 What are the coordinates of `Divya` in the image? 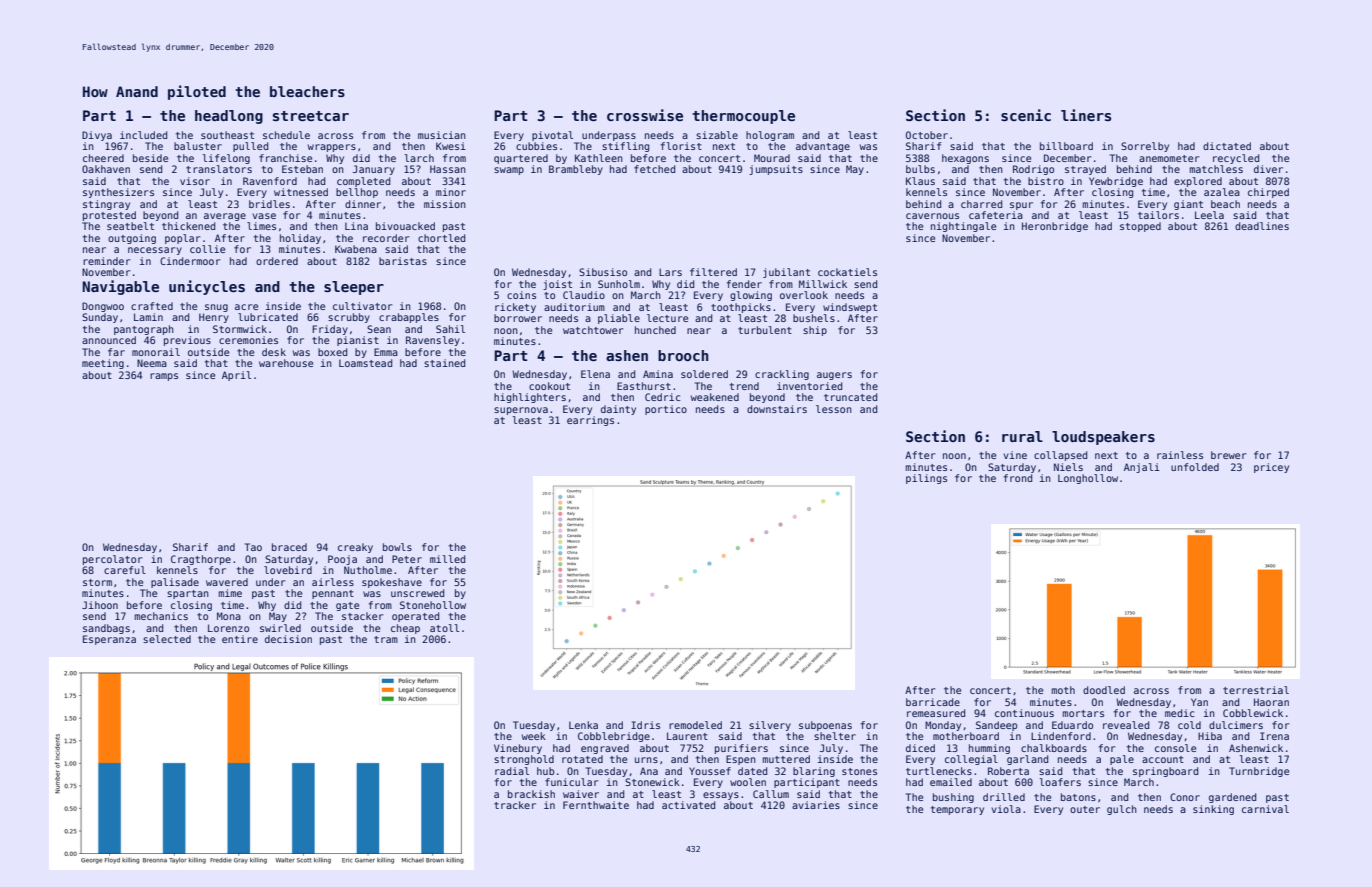 It's located at (97, 136).
